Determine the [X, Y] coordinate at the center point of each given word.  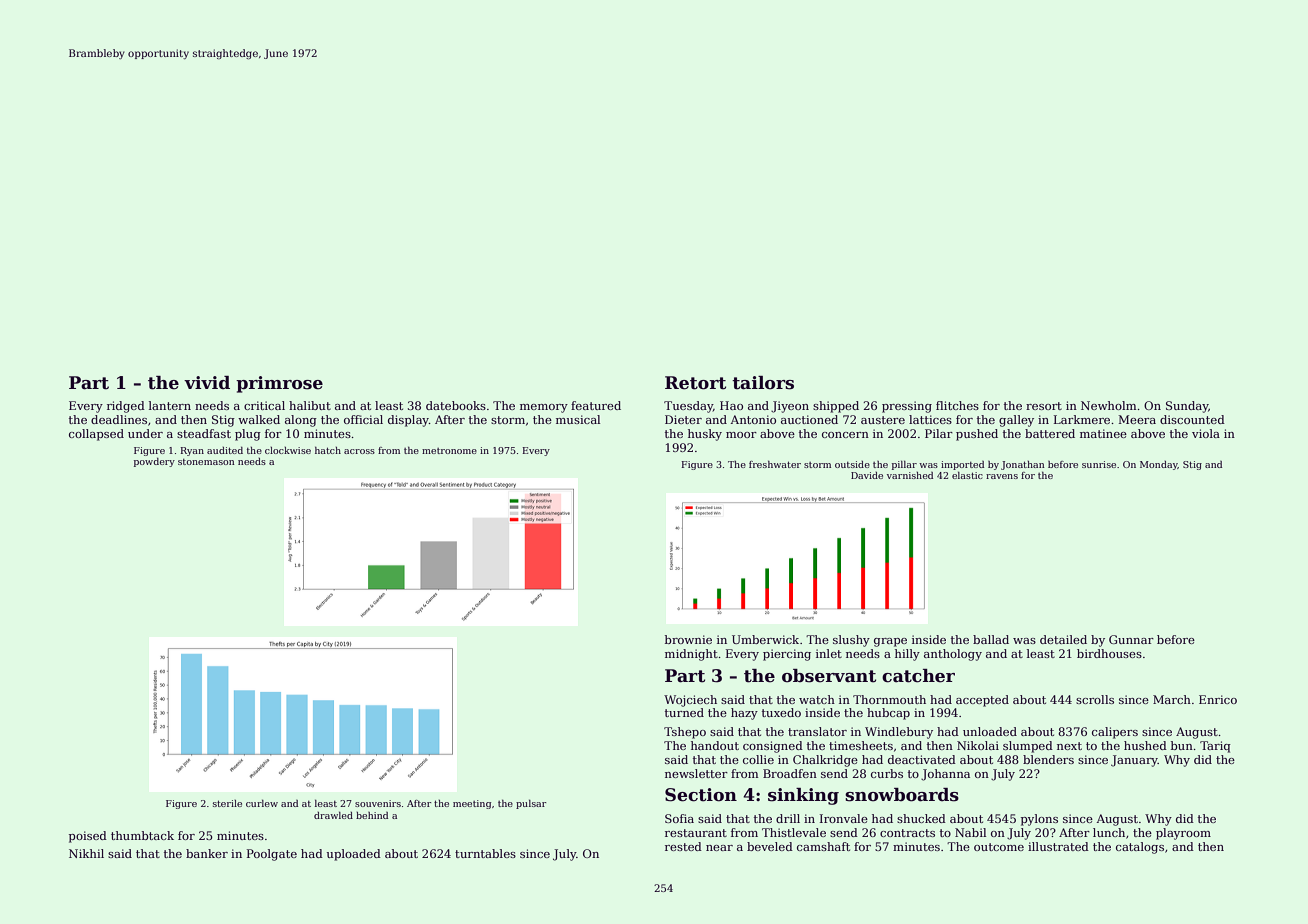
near [719, 848]
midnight [691, 655]
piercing [787, 655]
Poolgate [272, 855]
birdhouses [1109, 653]
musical [578, 419]
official [363, 419]
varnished [910, 475]
